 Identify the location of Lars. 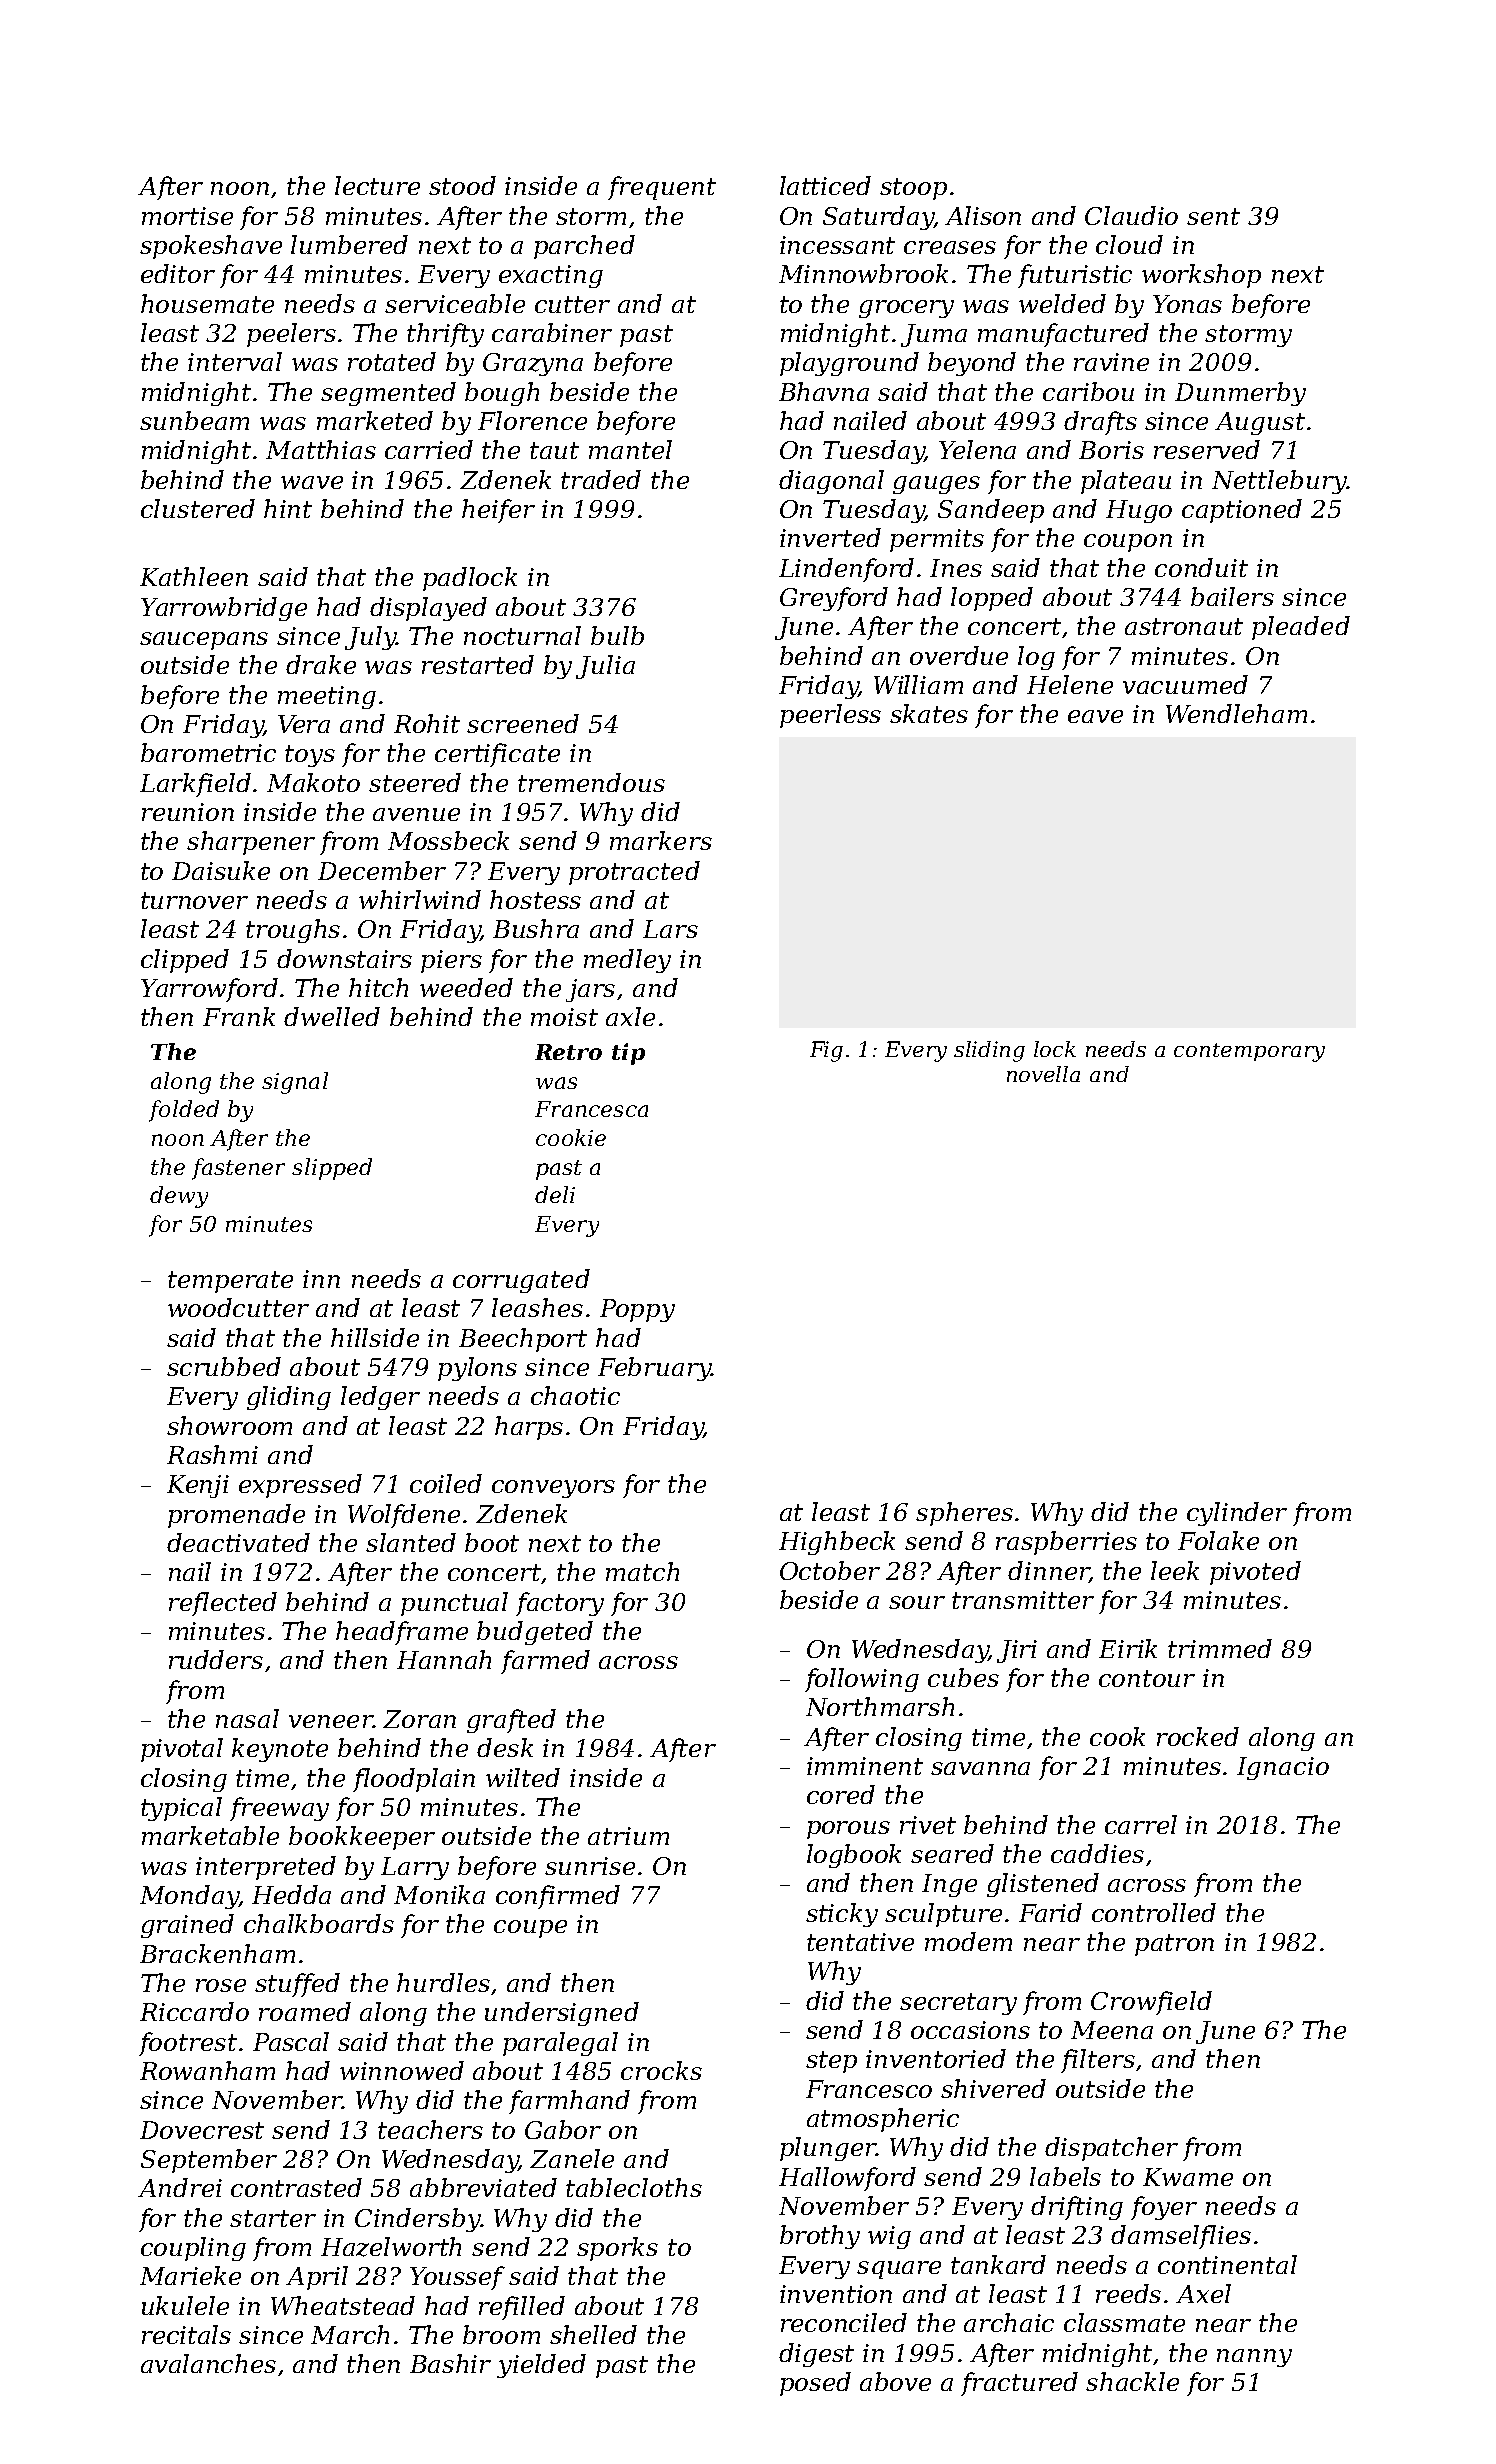
(670, 929).
